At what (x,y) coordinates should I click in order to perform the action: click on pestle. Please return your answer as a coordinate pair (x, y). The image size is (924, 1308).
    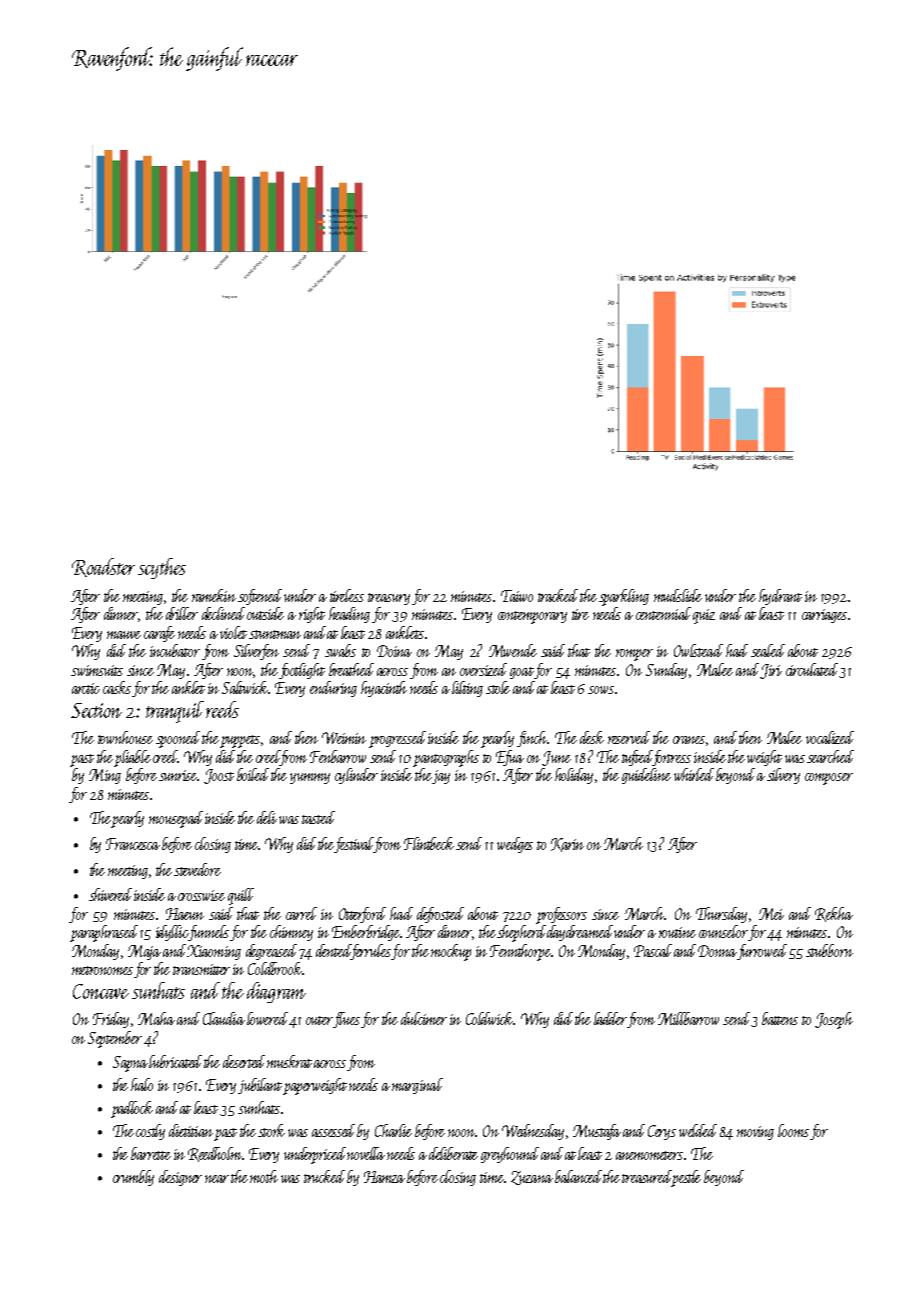
    Looking at the image, I should click on (686, 1178).
